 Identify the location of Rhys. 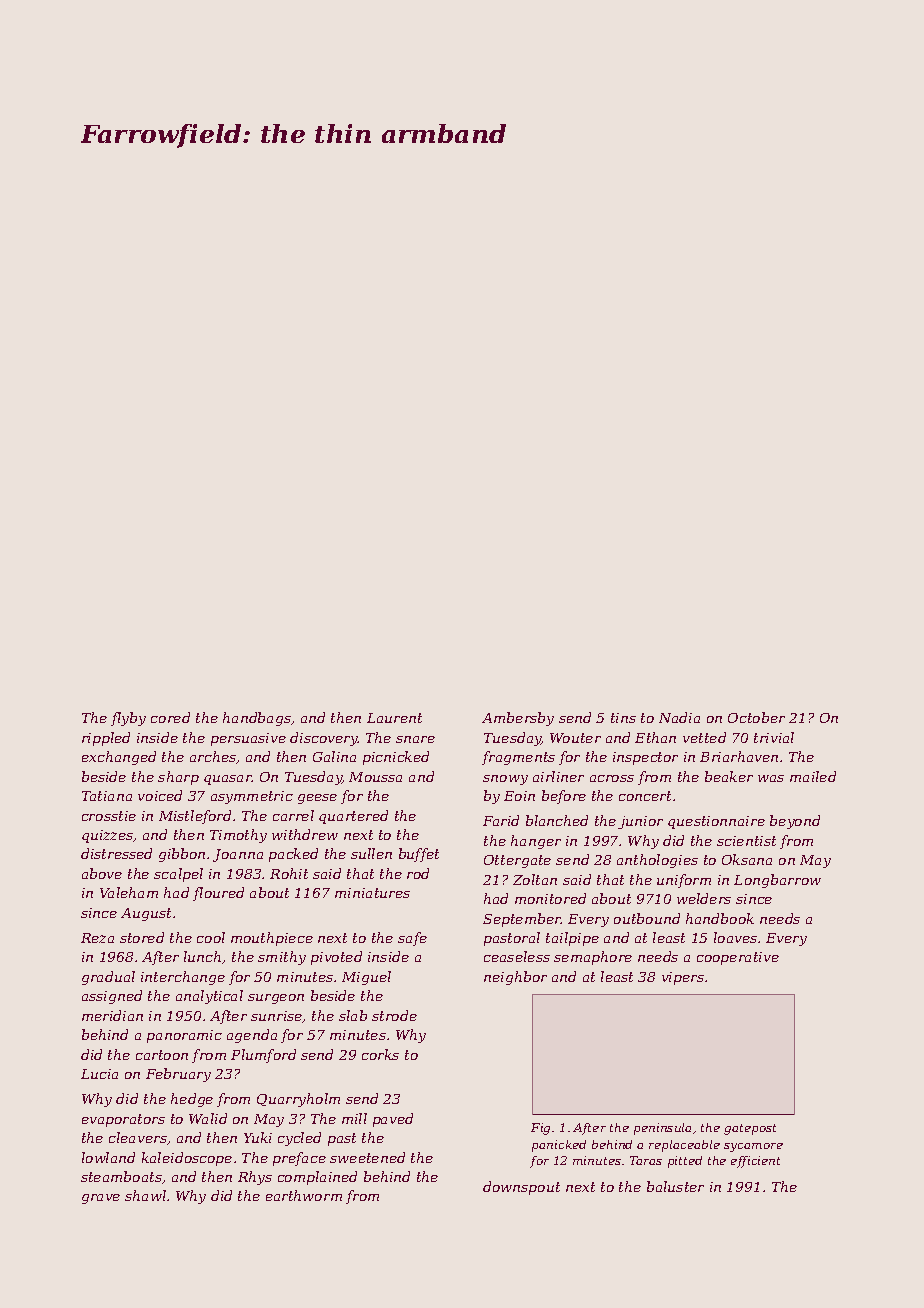
(255, 1178).
